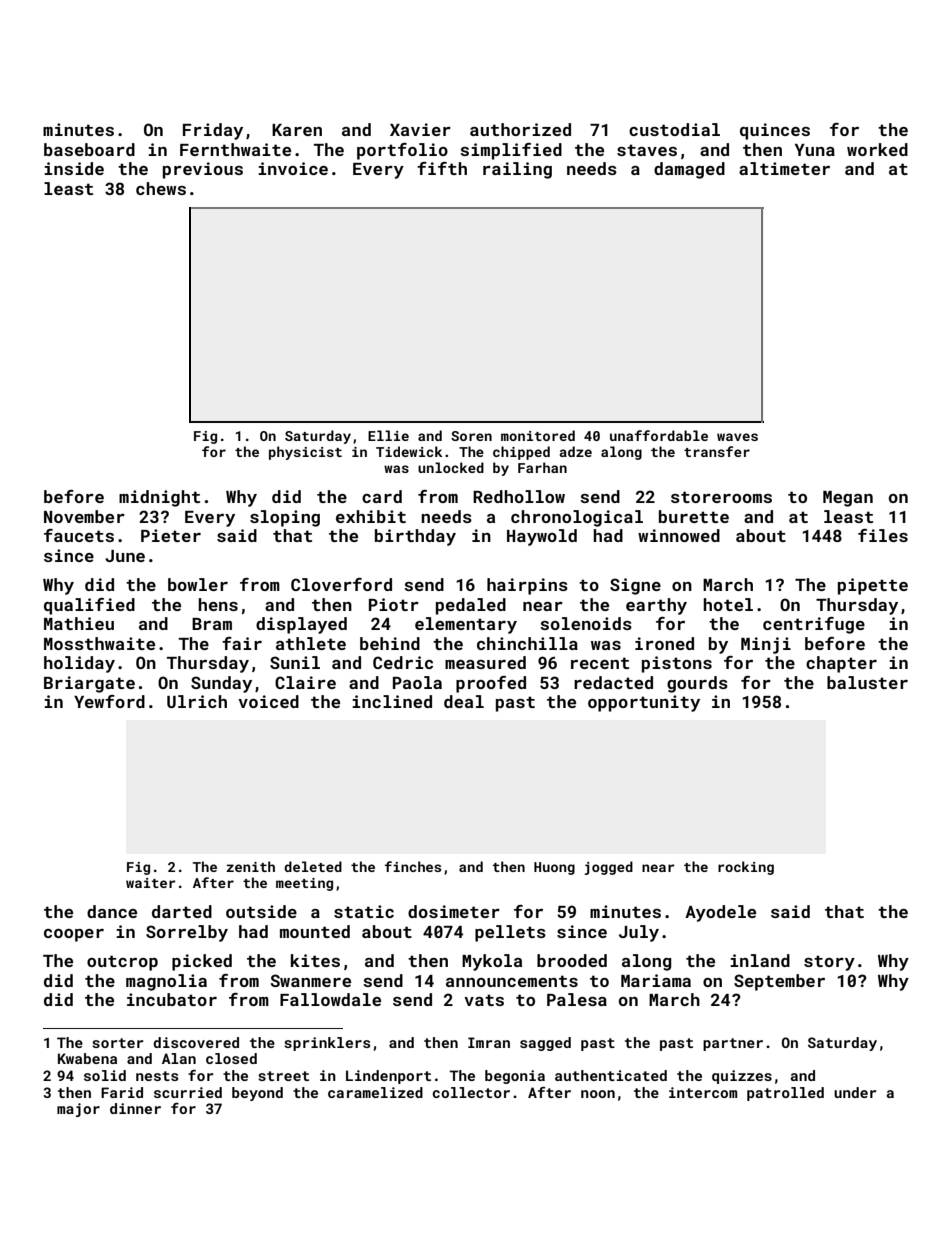 Image resolution: width=952 pixels, height=1233 pixels. What do you see at coordinates (877, 149) in the image?
I see `worked` at bounding box center [877, 149].
